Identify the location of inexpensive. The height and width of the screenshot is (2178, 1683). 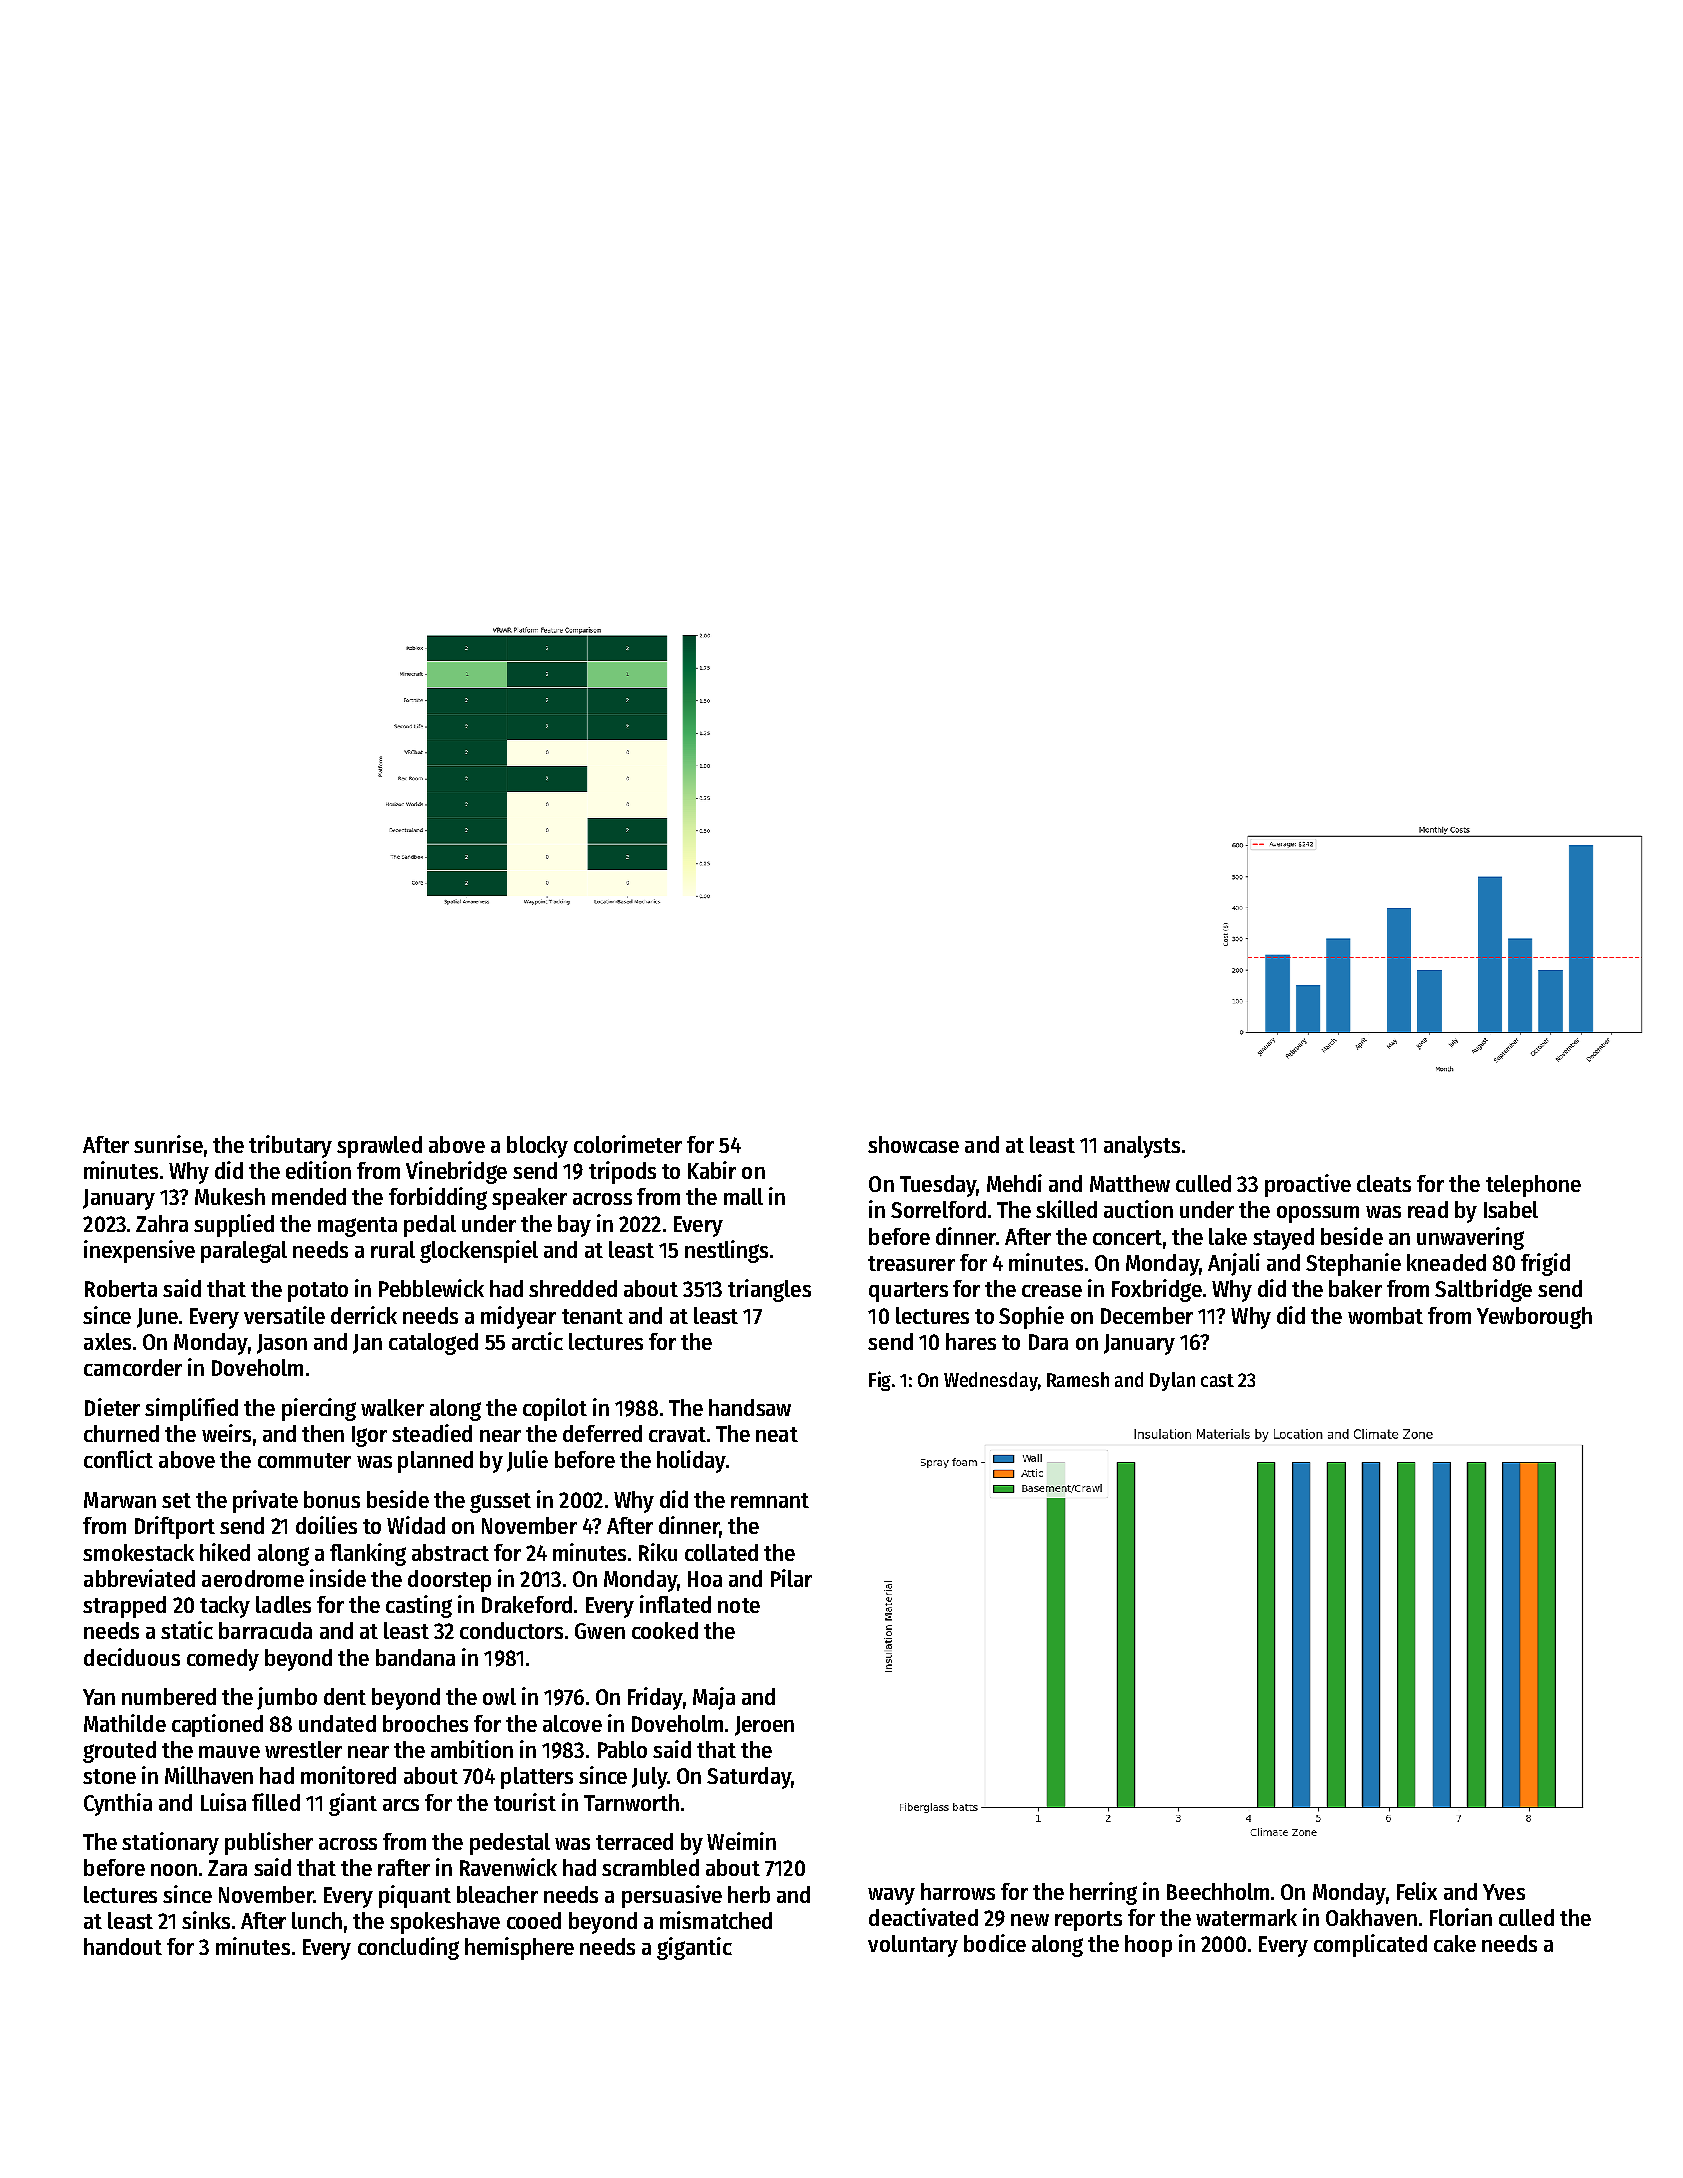
(139, 1251).
